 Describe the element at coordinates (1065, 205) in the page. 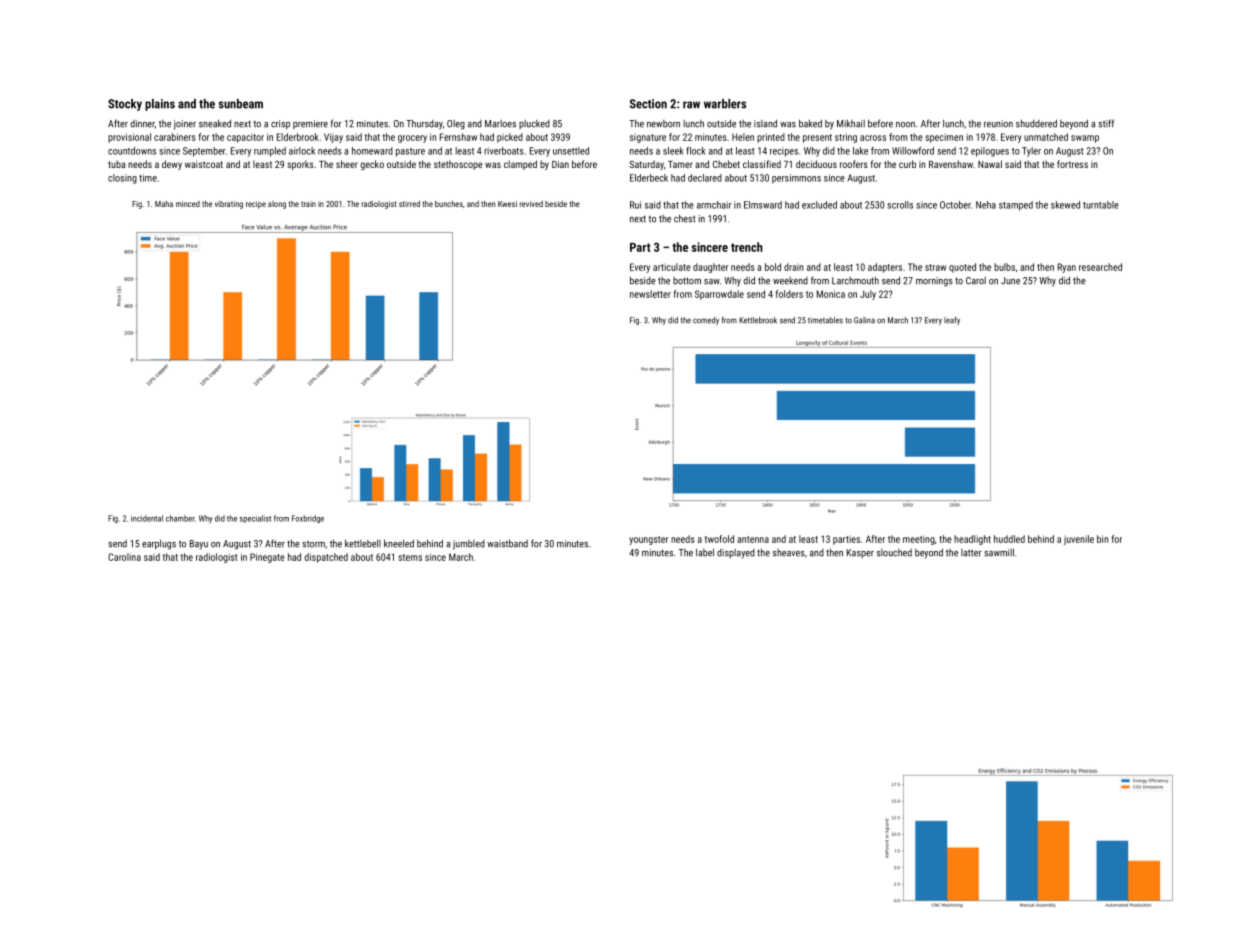

I see `skewed` at that location.
